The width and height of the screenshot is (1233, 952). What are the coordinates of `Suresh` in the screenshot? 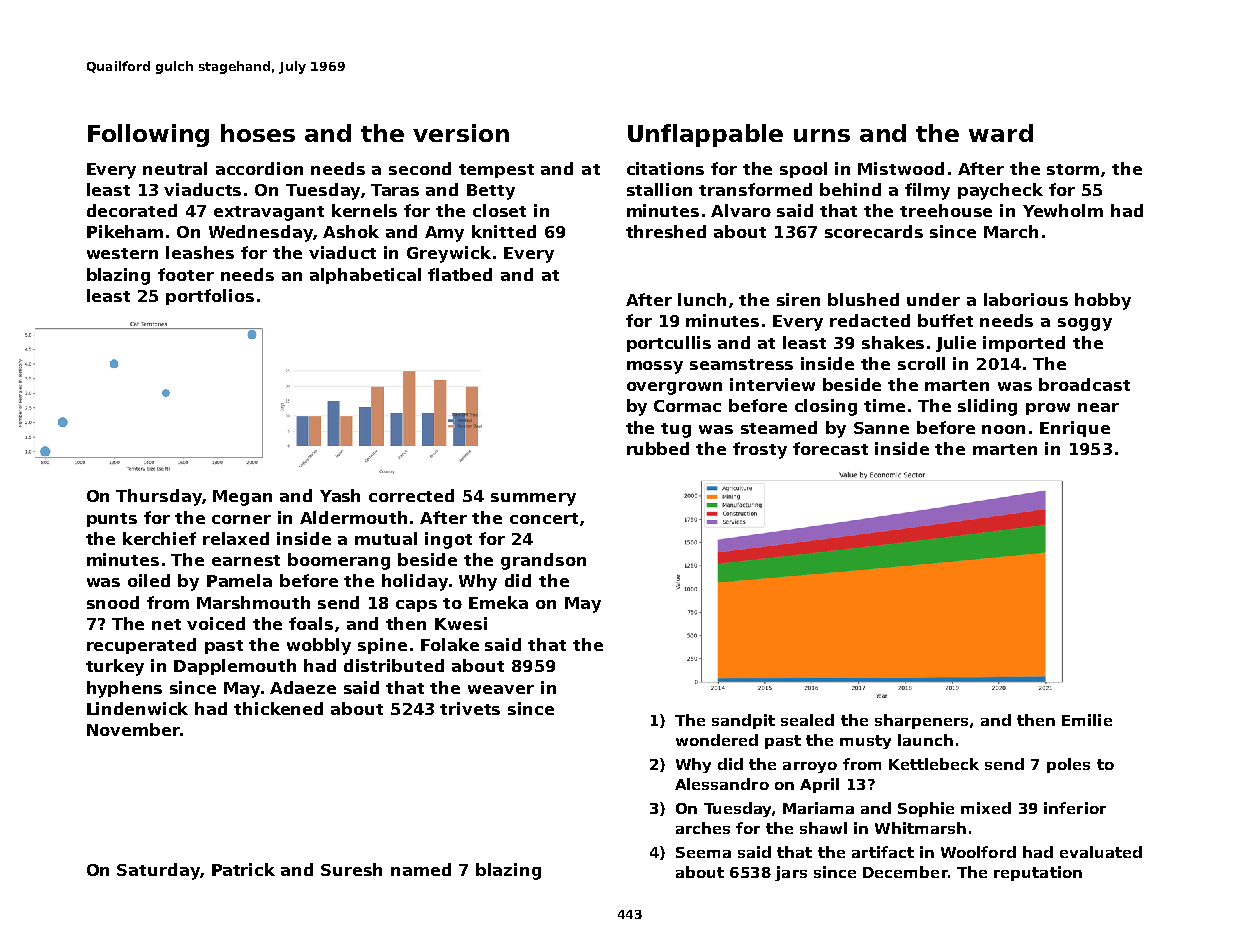 It's located at (351, 869).
